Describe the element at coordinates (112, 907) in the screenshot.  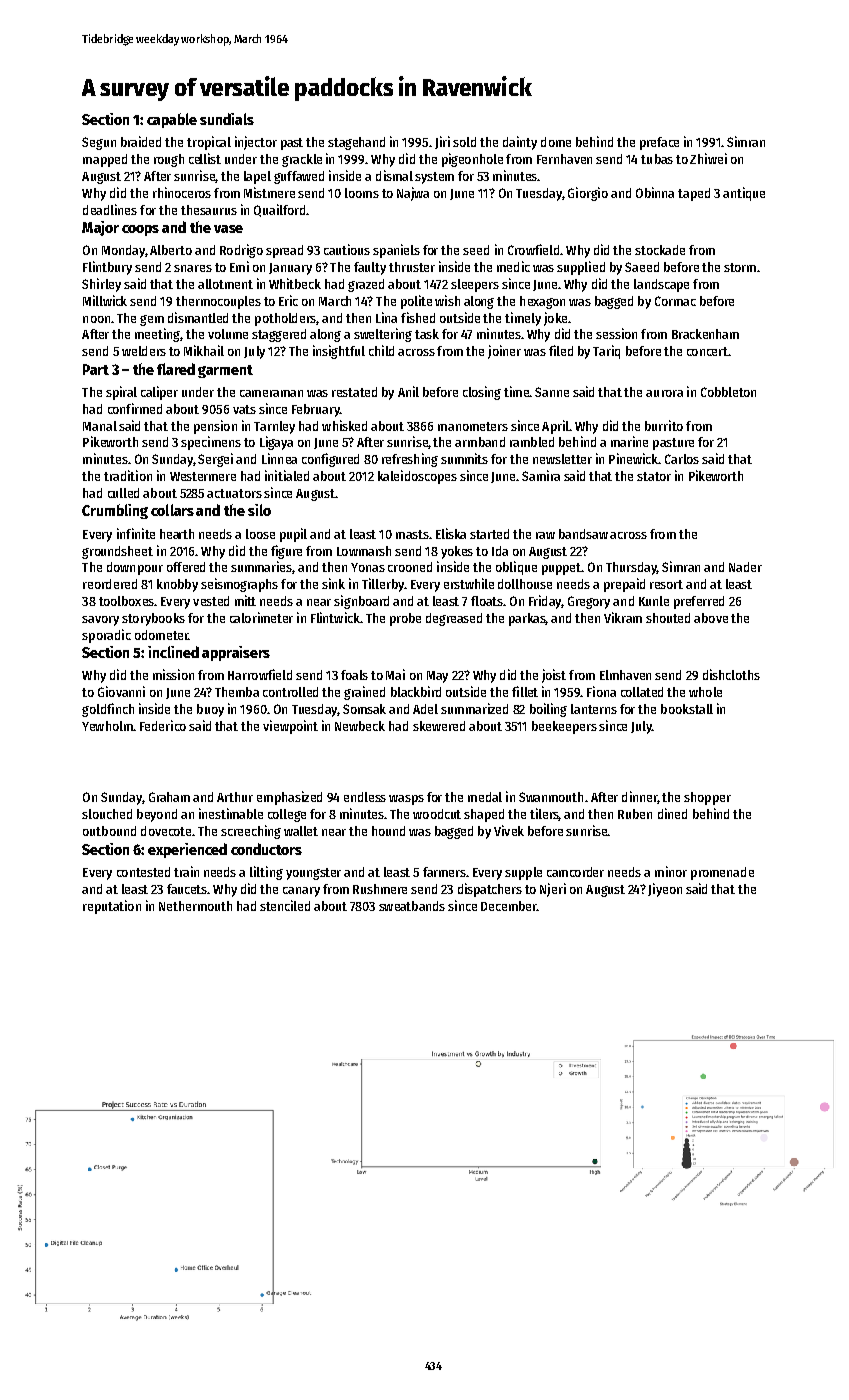
I see `reputation` at that location.
